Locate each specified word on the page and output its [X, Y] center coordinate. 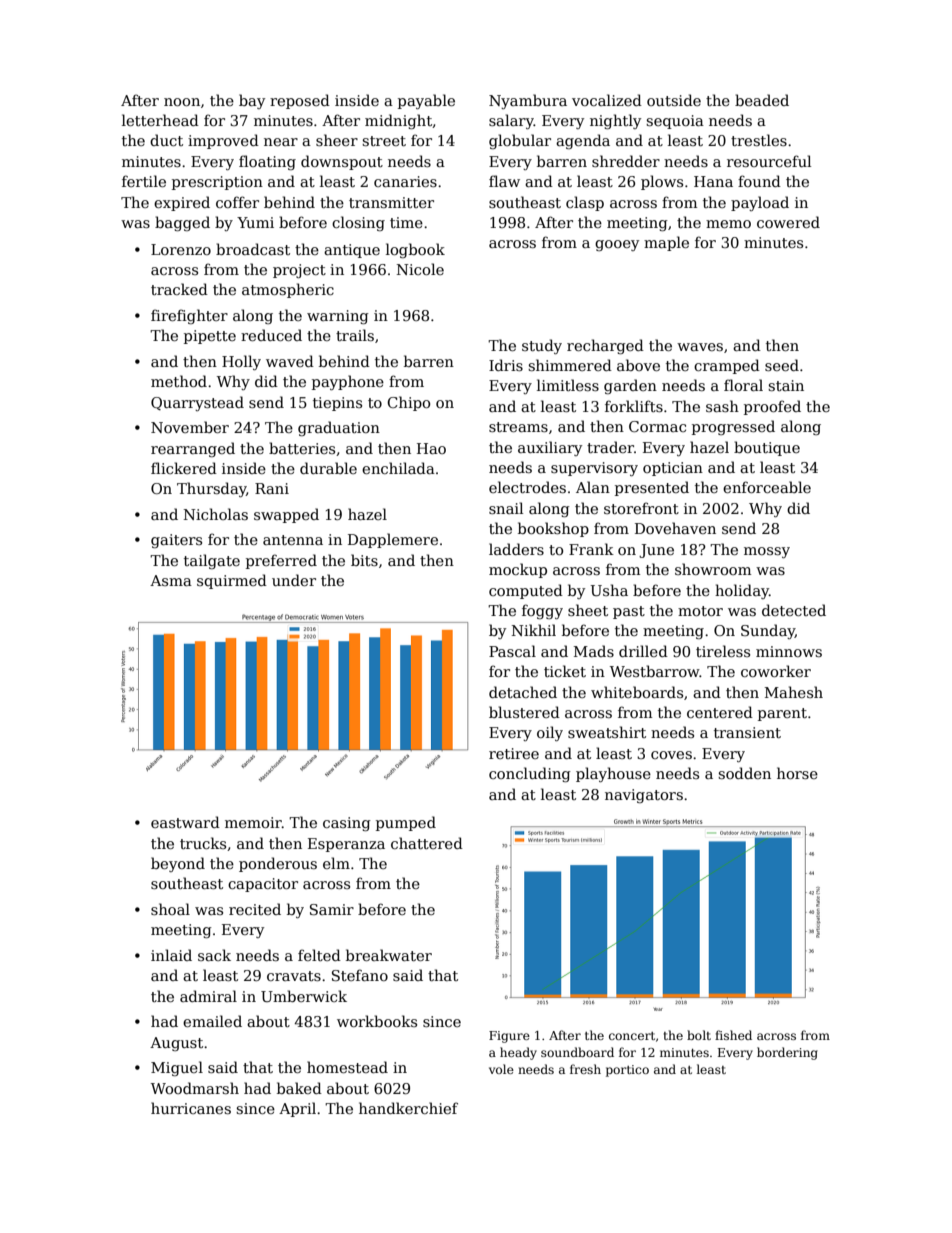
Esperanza [346, 845]
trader [610, 447]
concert [632, 1036]
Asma [171, 580]
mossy [767, 552]
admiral [208, 996]
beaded [762, 100]
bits [364, 560]
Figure [509, 1037]
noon [182, 102]
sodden [744, 773]
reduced [271, 335]
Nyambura [528, 101]
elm [336, 863]
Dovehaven [675, 528]
